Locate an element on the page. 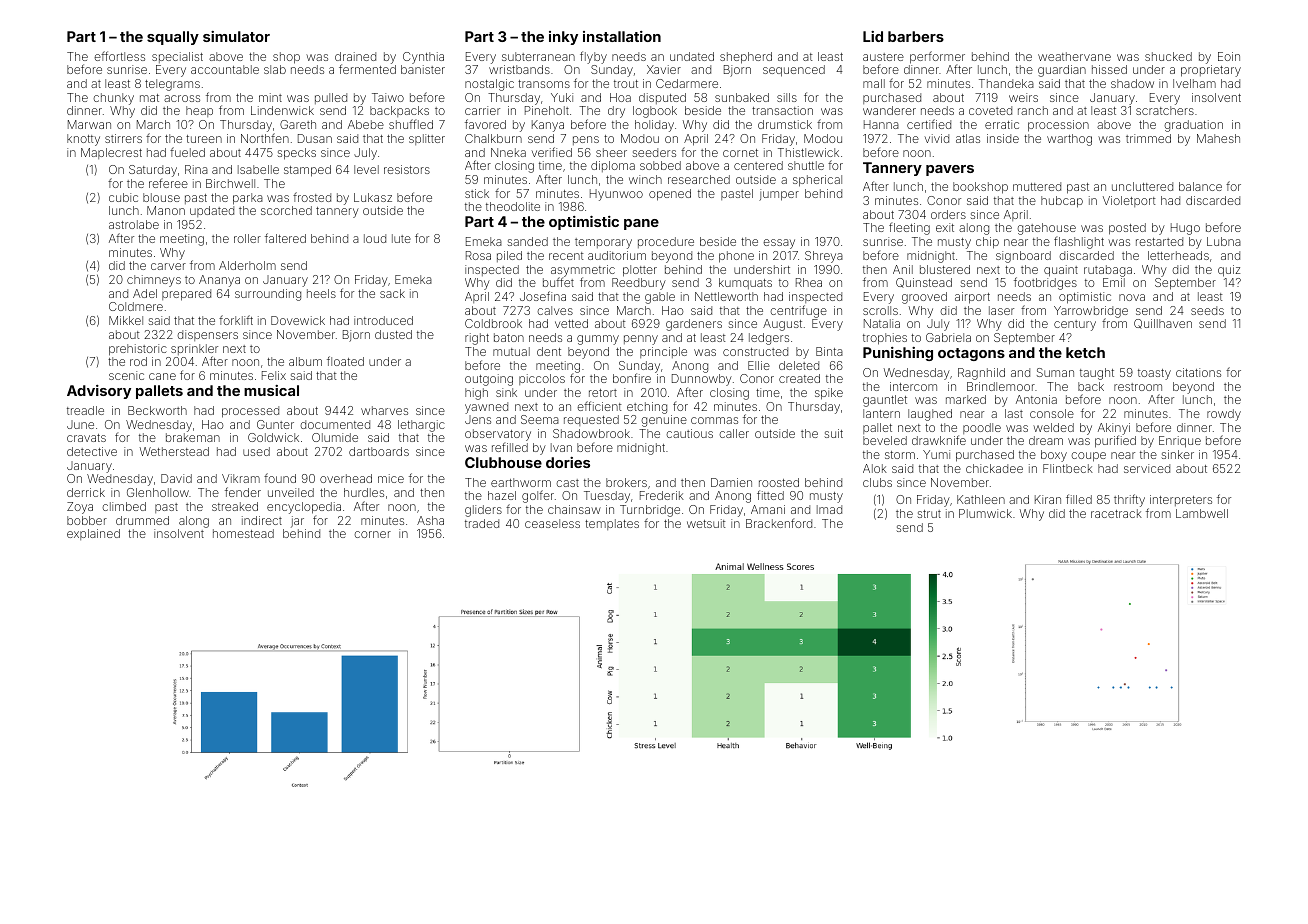 This page has width=1308, height=924. seeds is located at coordinates (1207, 310).
